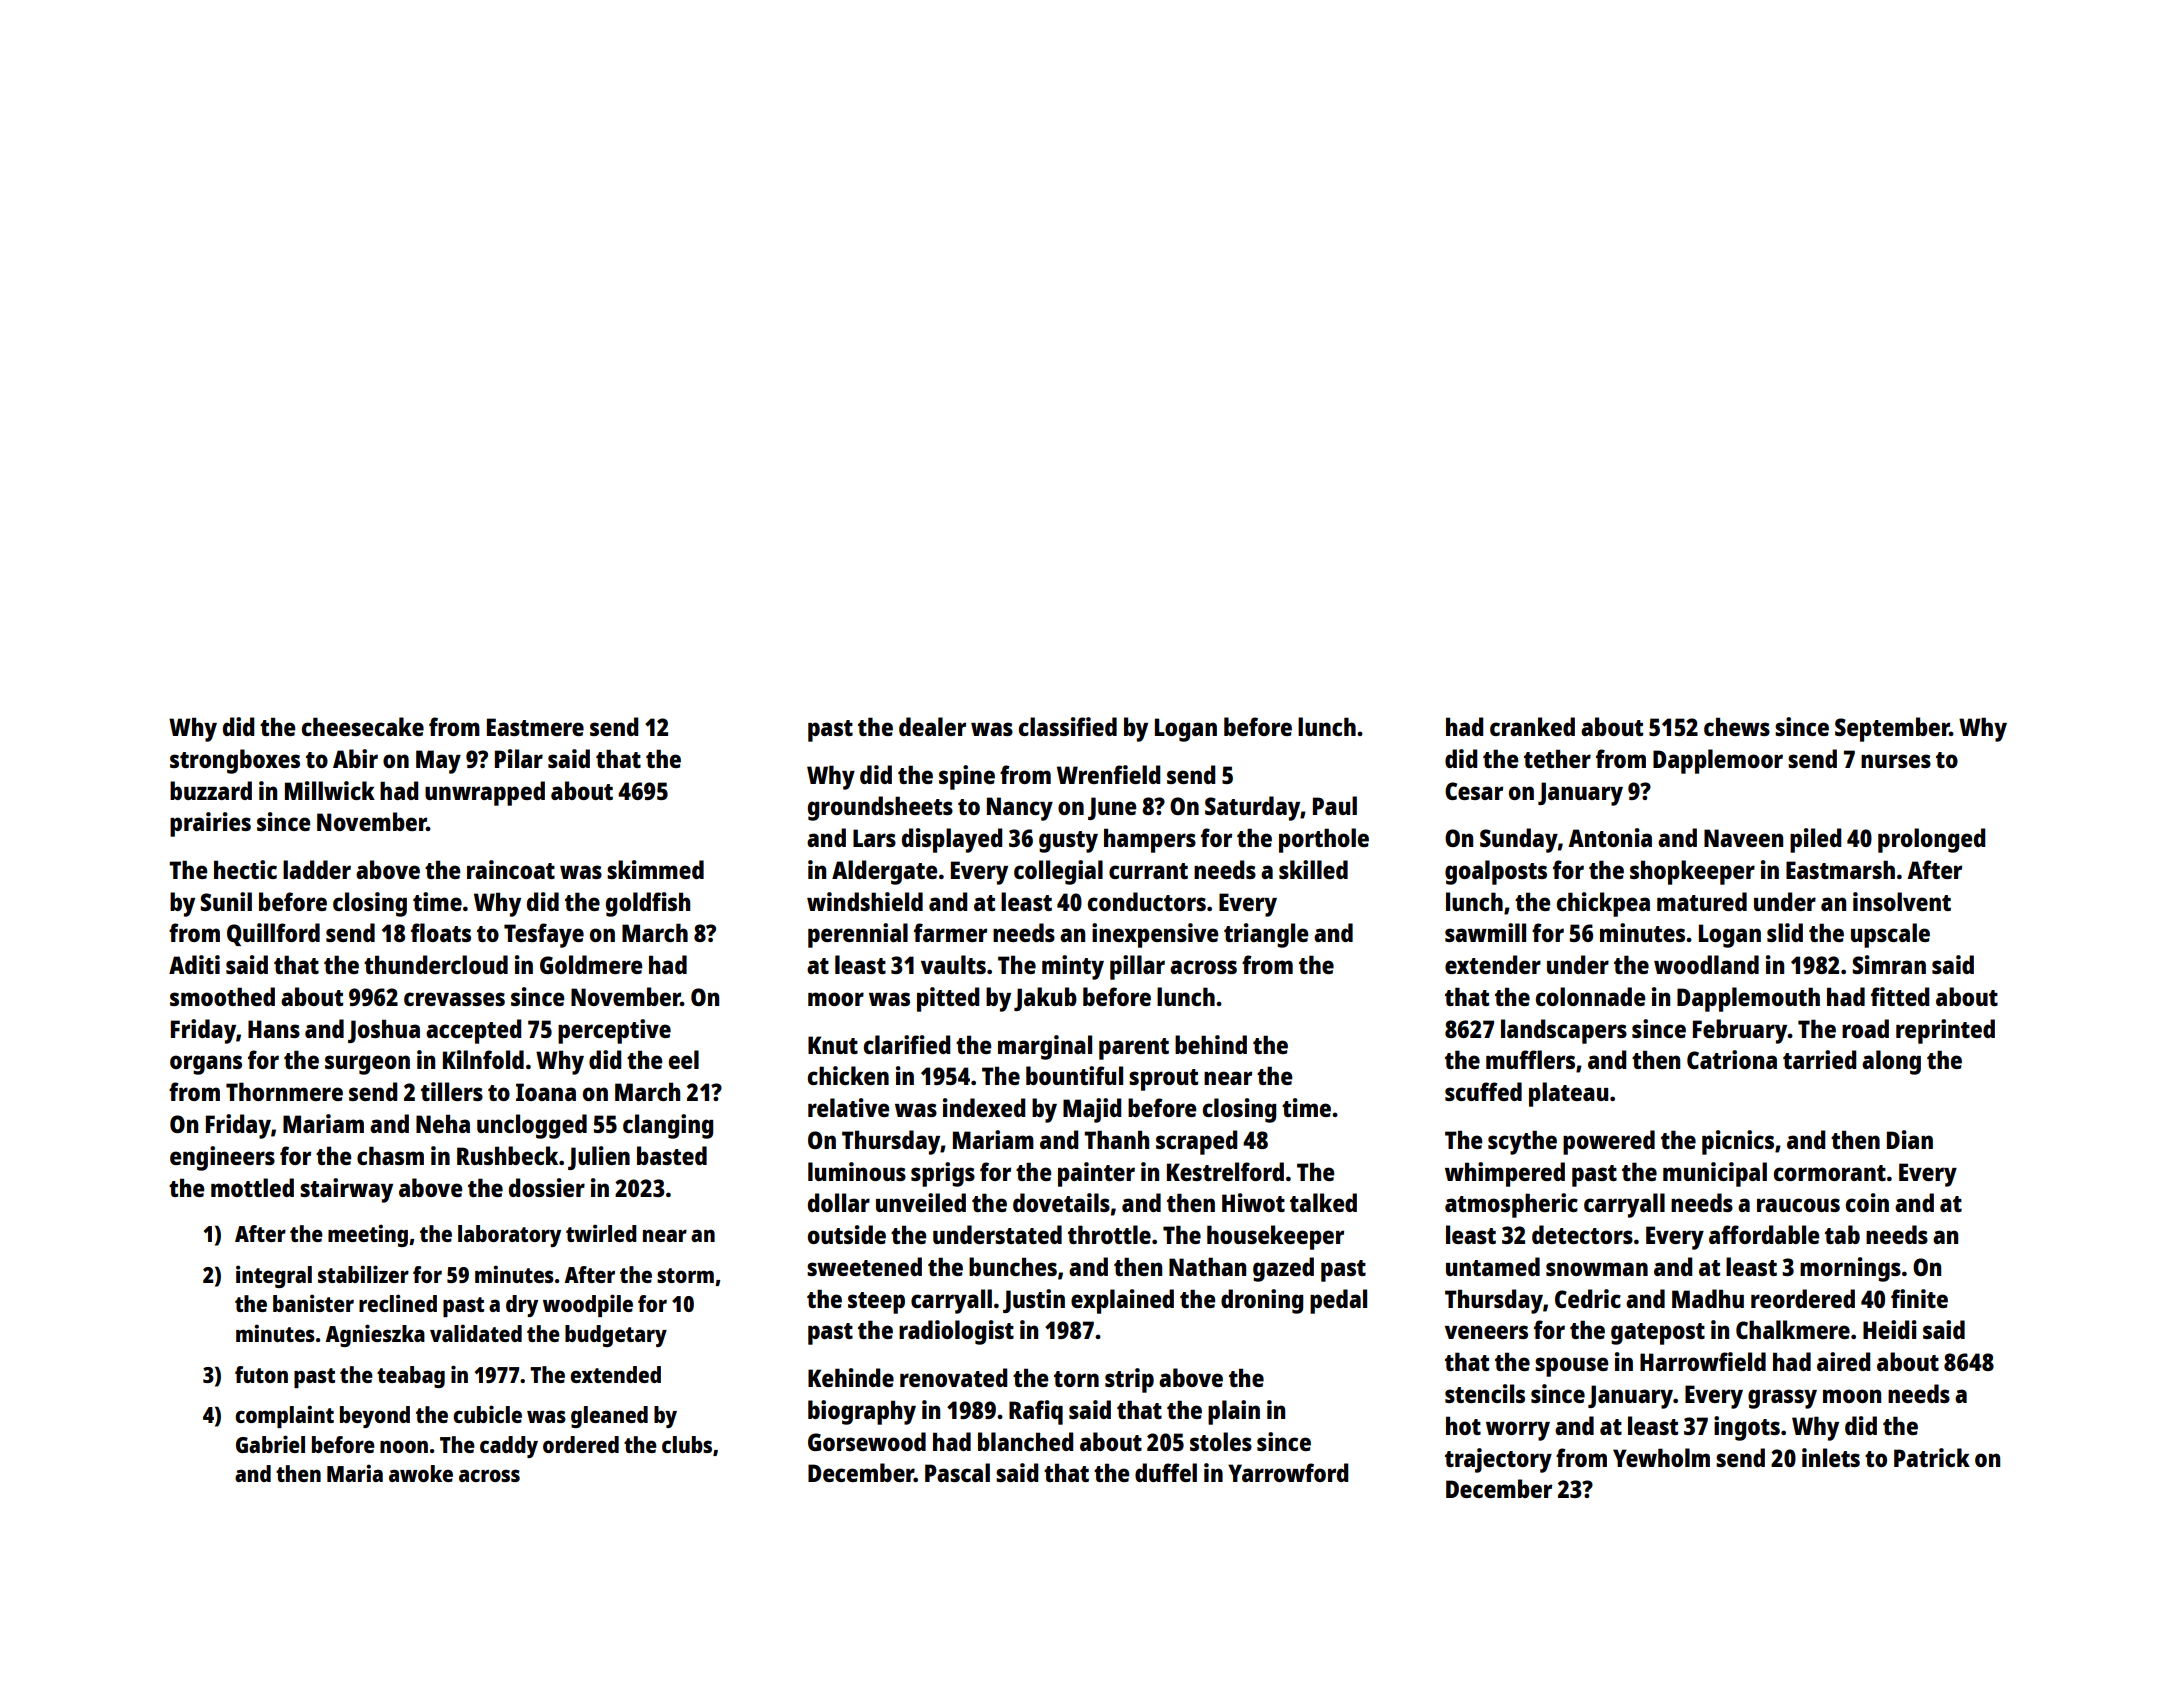 The image size is (2178, 1683). Describe the element at coordinates (211, 790) in the screenshot. I see `buzzard` at that location.
